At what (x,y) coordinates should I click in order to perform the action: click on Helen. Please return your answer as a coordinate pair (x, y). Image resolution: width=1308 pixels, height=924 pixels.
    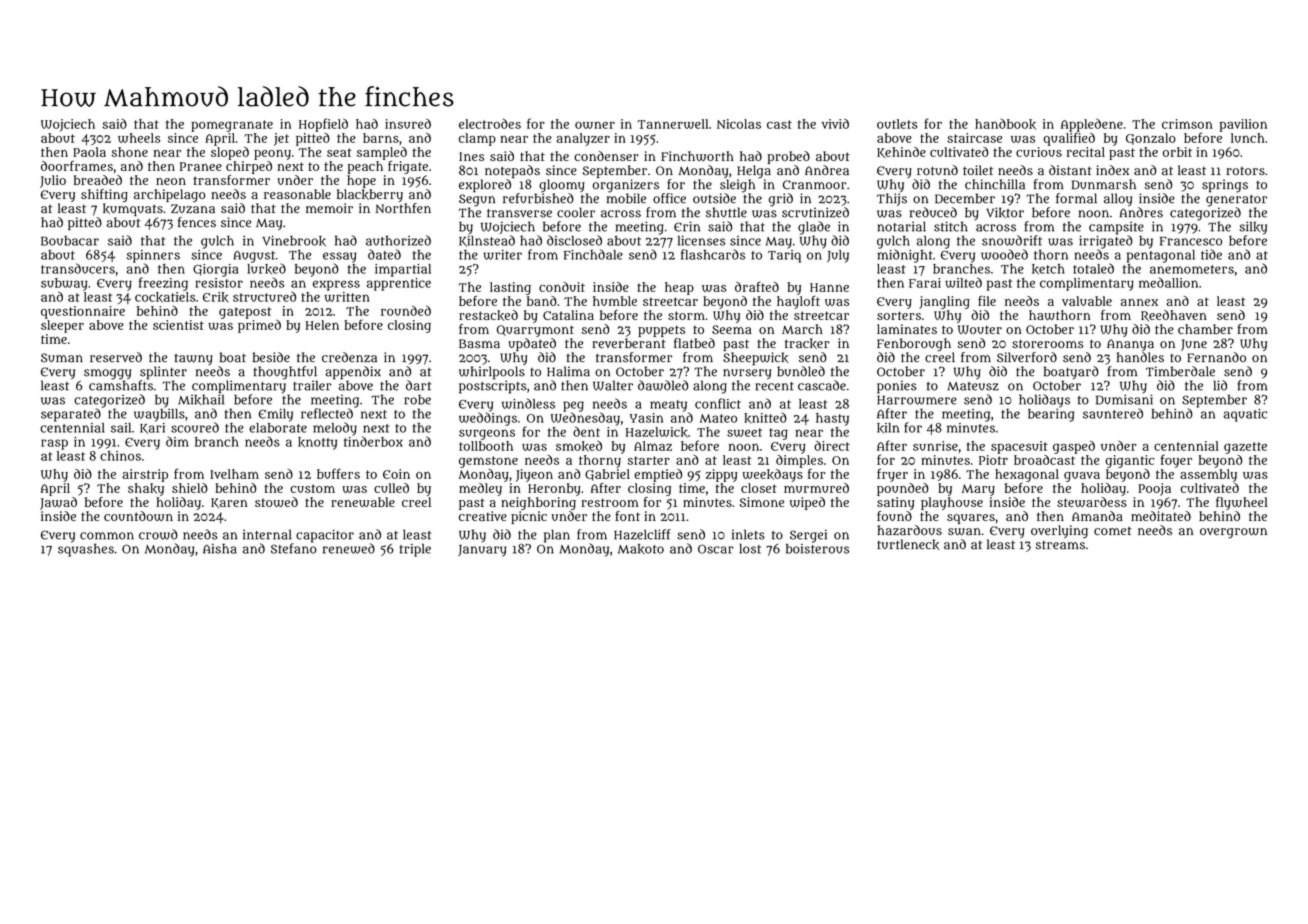
    Looking at the image, I should click on (322, 325).
